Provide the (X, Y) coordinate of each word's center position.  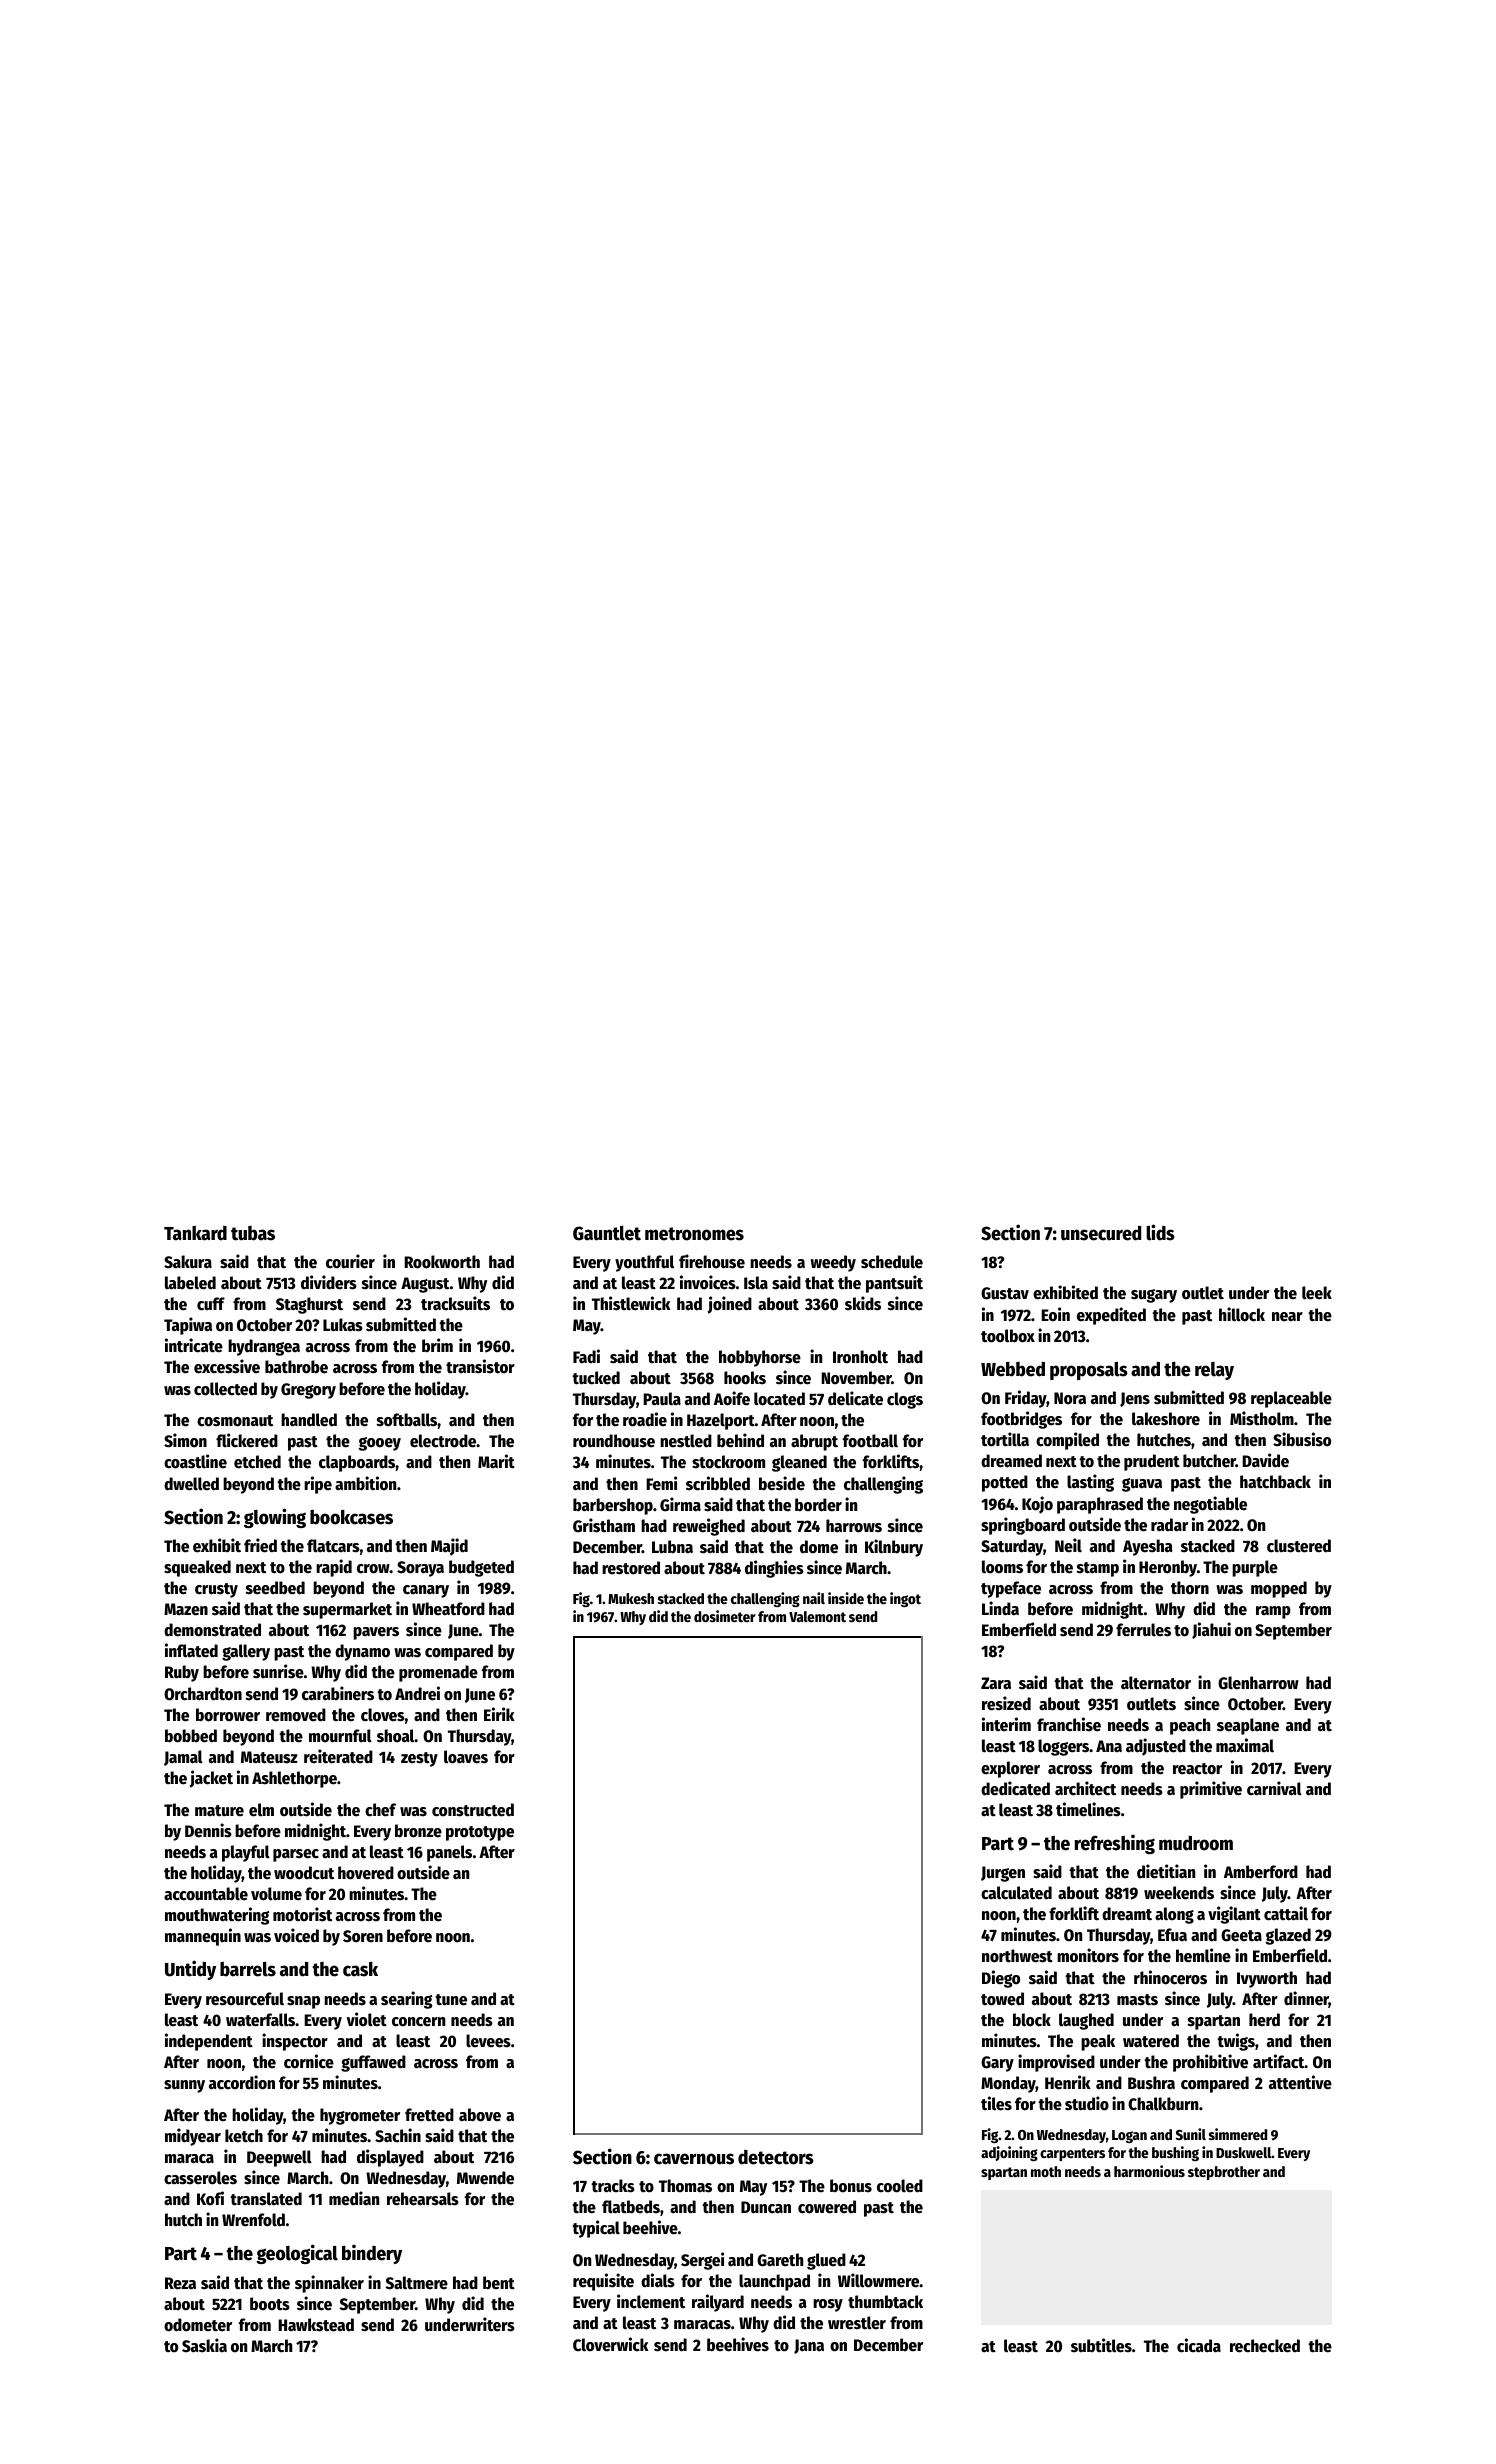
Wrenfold (253, 2220)
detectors (776, 2157)
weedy (833, 1263)
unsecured (1101, 1233)
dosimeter (725, 1616)
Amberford (1261, 1872)
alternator (1156, 1683)
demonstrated (212, 1630)
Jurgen (1003, 1874)
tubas (253, 1233)
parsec (296, 1855)
